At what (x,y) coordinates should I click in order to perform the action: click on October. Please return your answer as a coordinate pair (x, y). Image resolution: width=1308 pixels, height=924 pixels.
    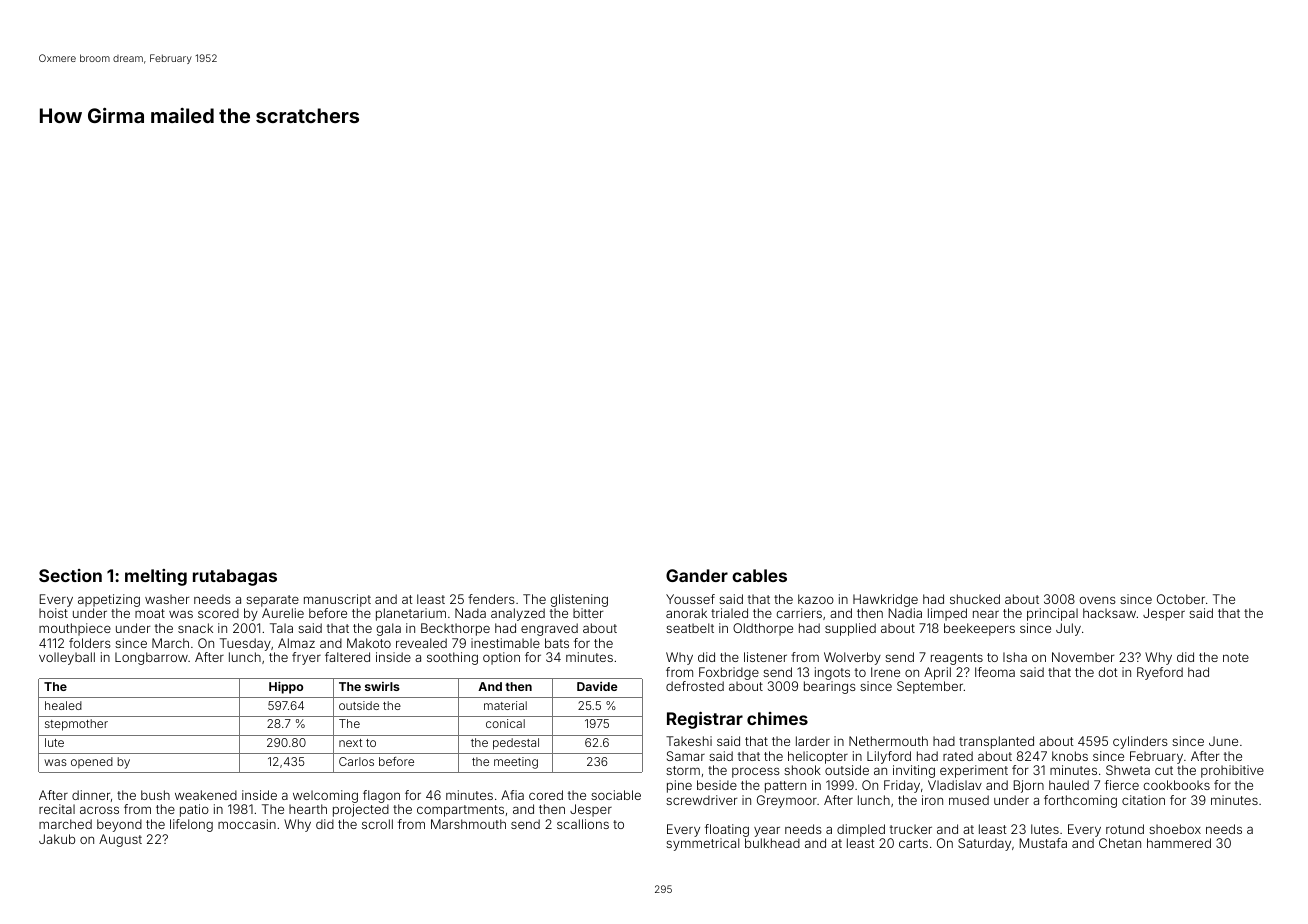
    Looking at the image, I should click on (1181, 599).
